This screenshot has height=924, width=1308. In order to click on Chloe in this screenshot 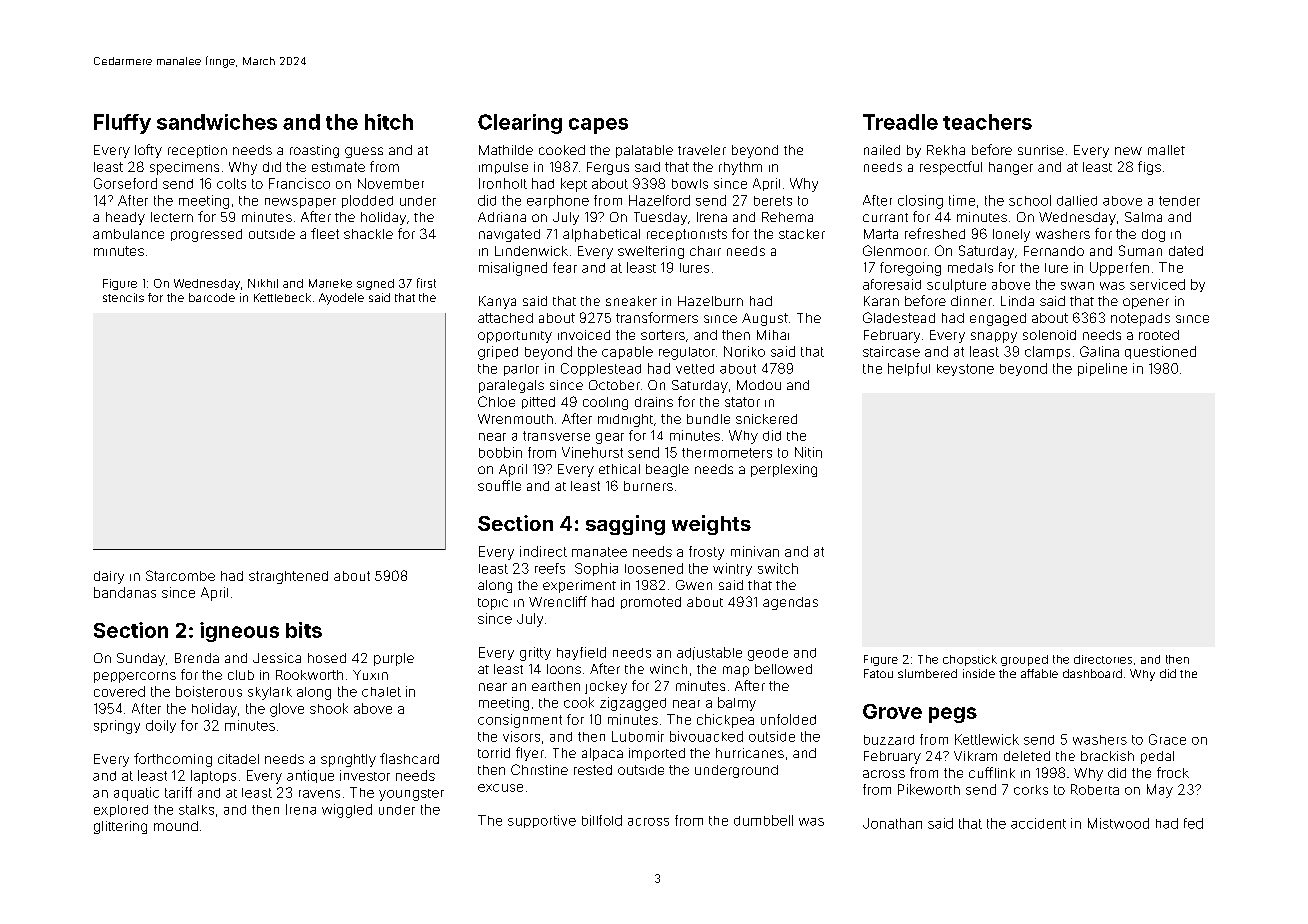, I will do `click(496, 401)`.
